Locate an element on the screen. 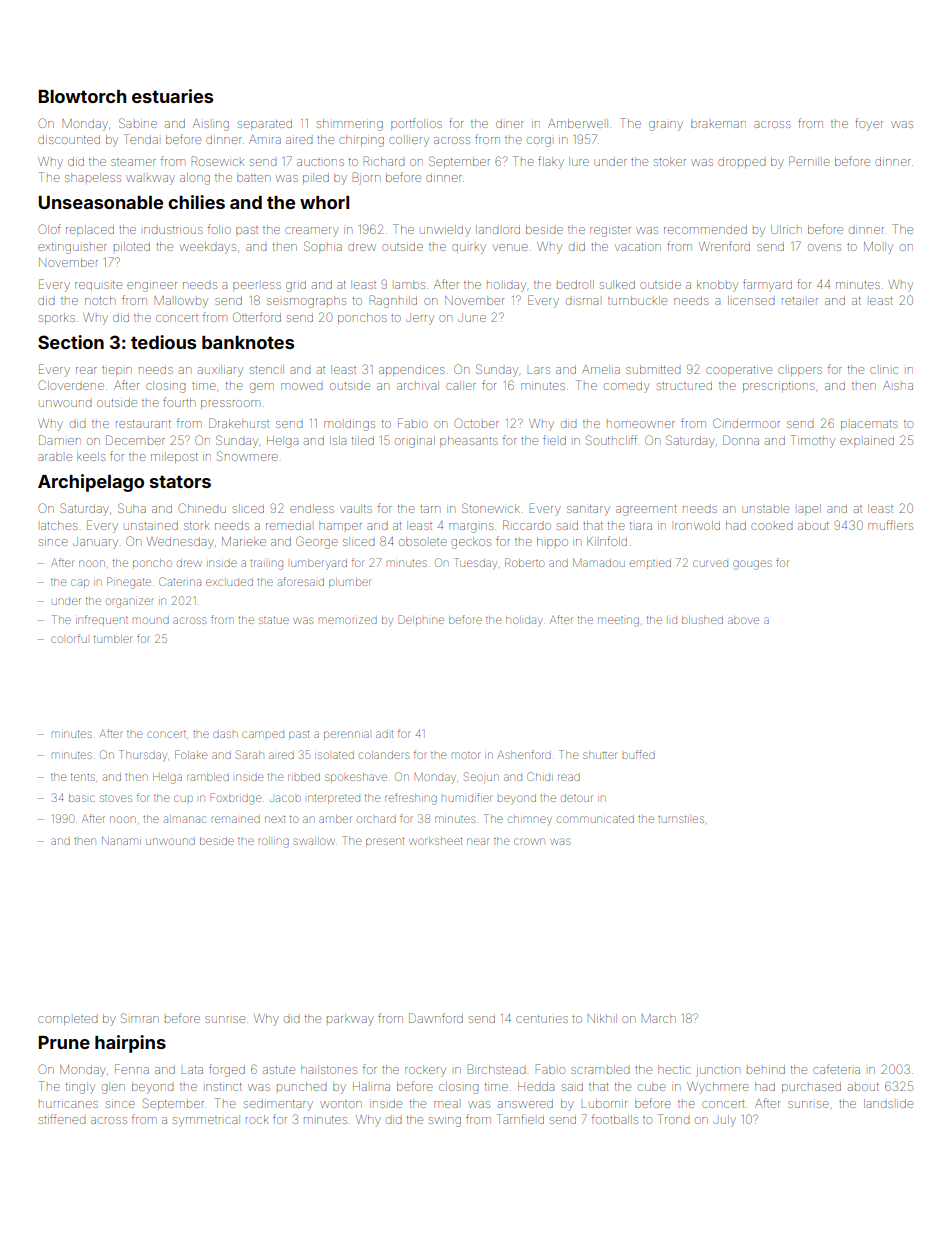 The image size is (952, 1233). symmetrical is located at coordinates (206, 1121).
